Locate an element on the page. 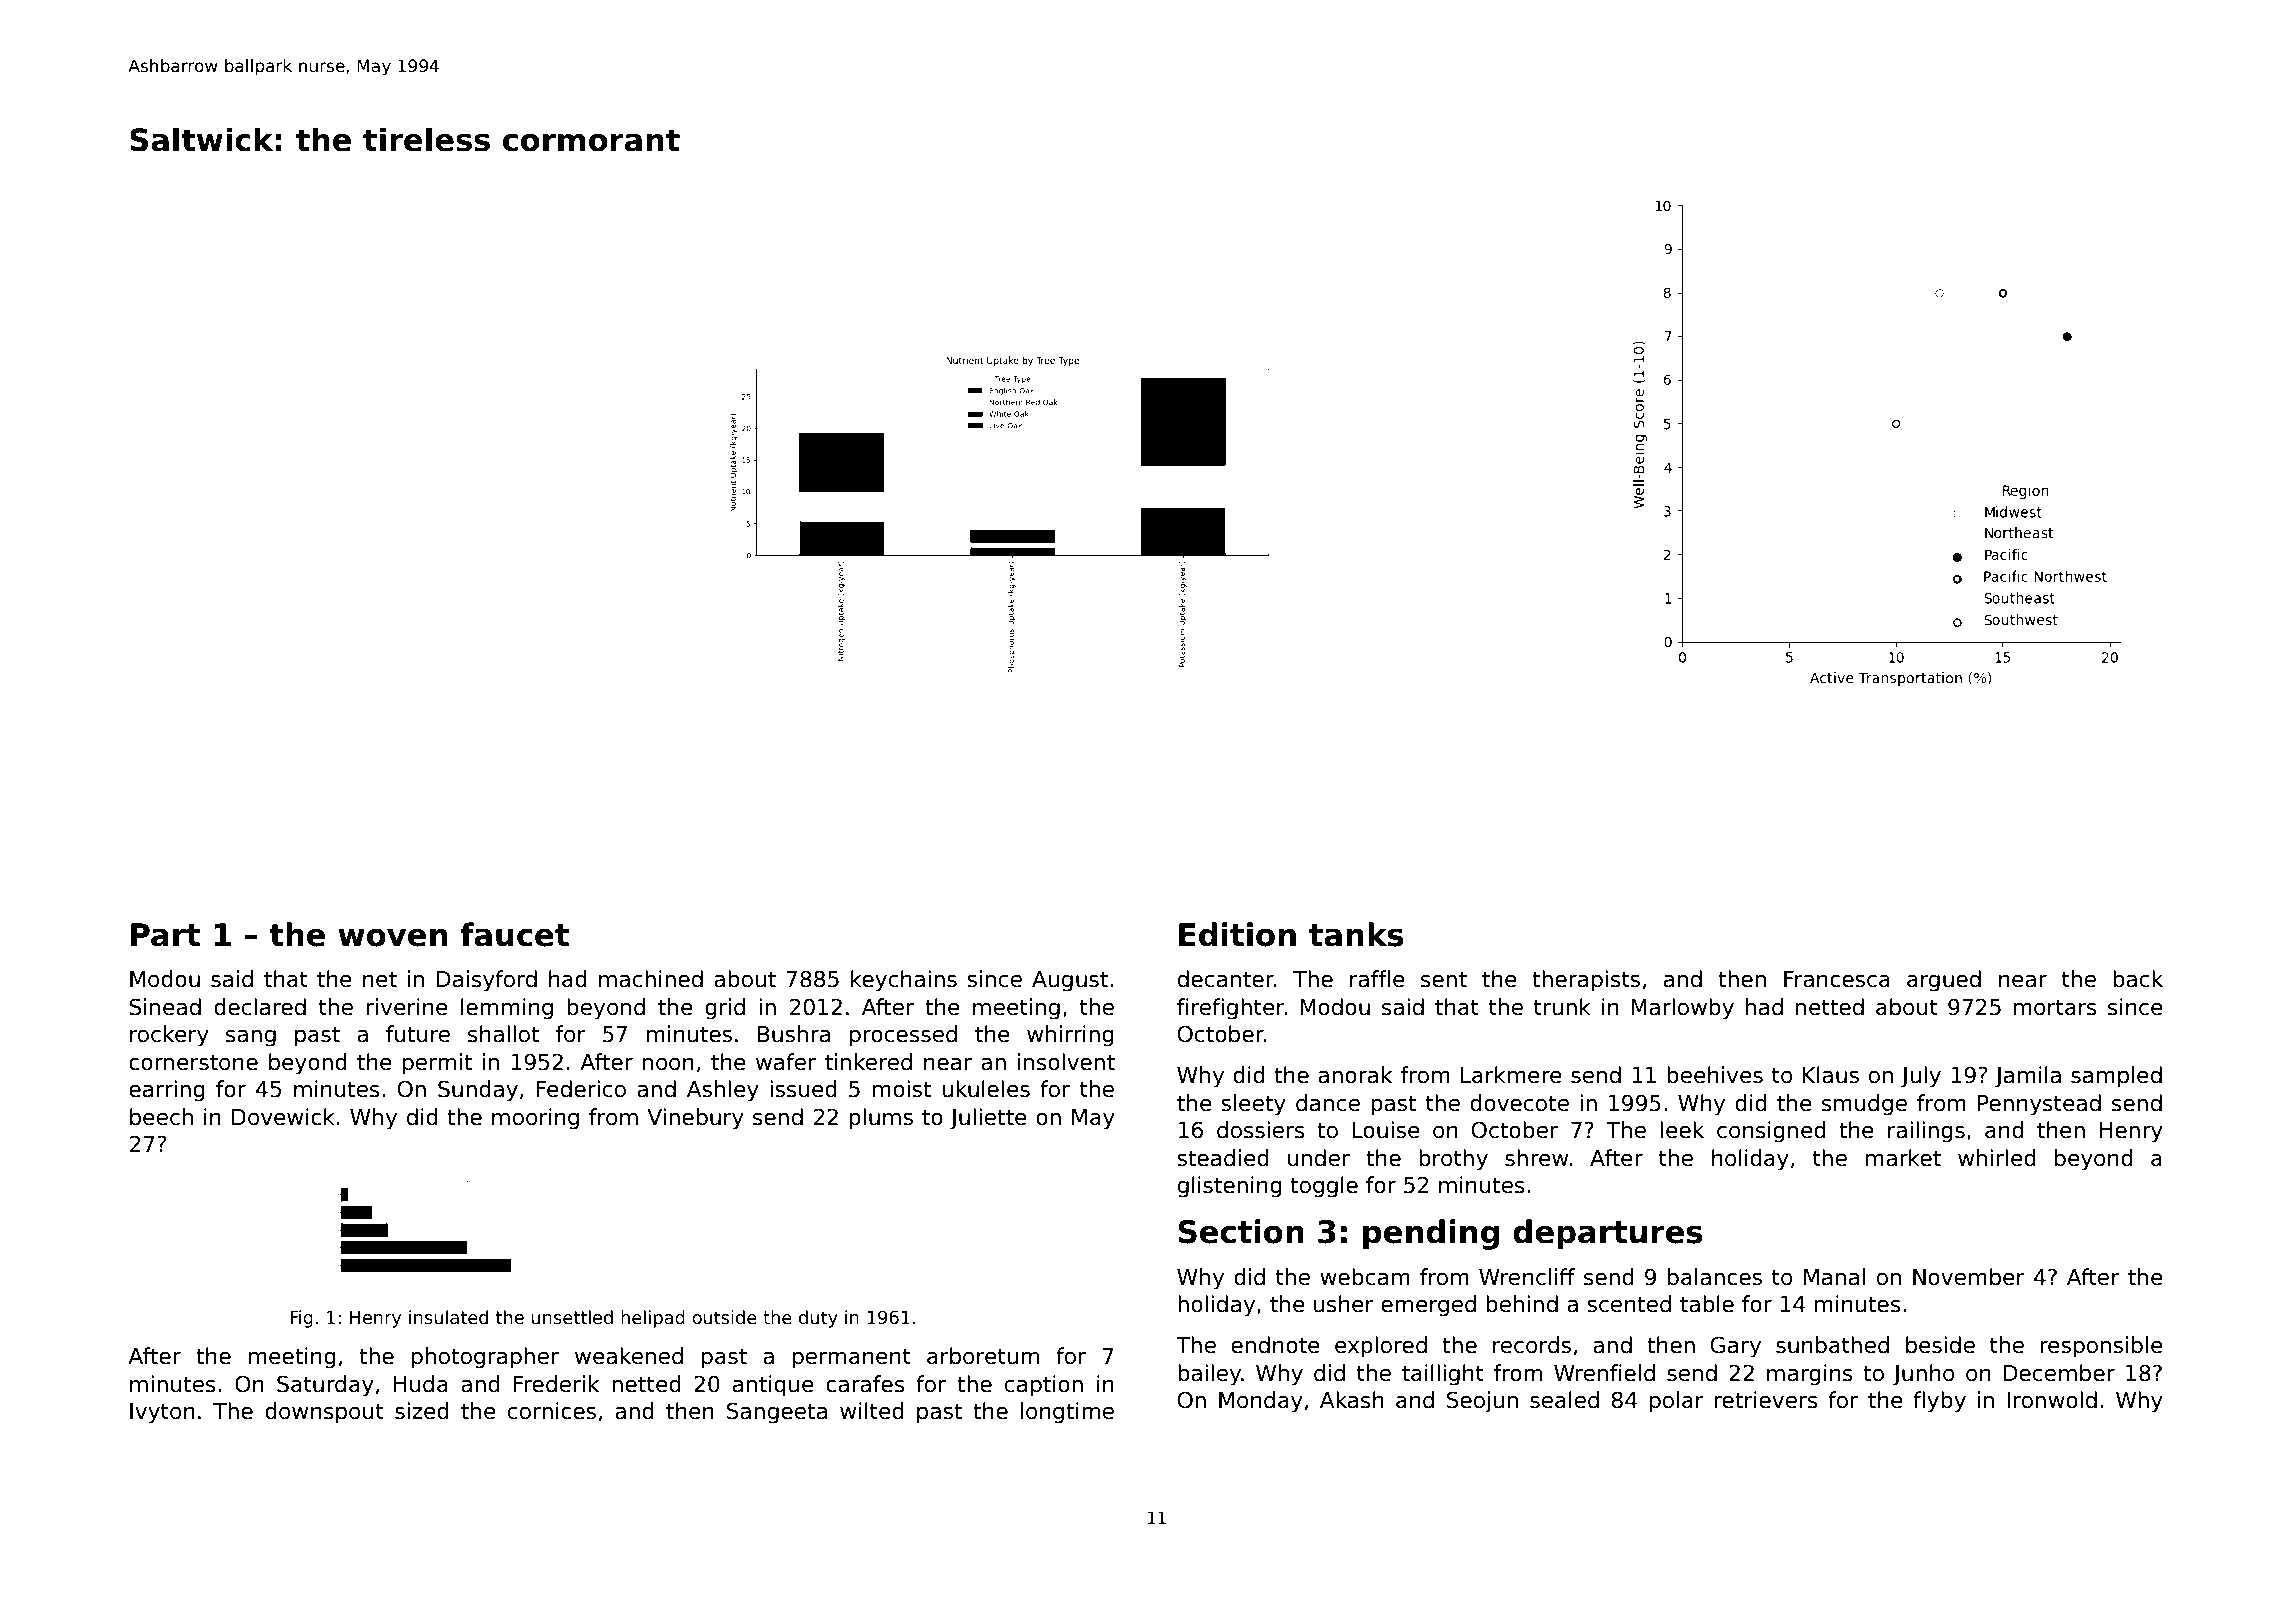  cornerstone is located at coordinates (193, 1062).
